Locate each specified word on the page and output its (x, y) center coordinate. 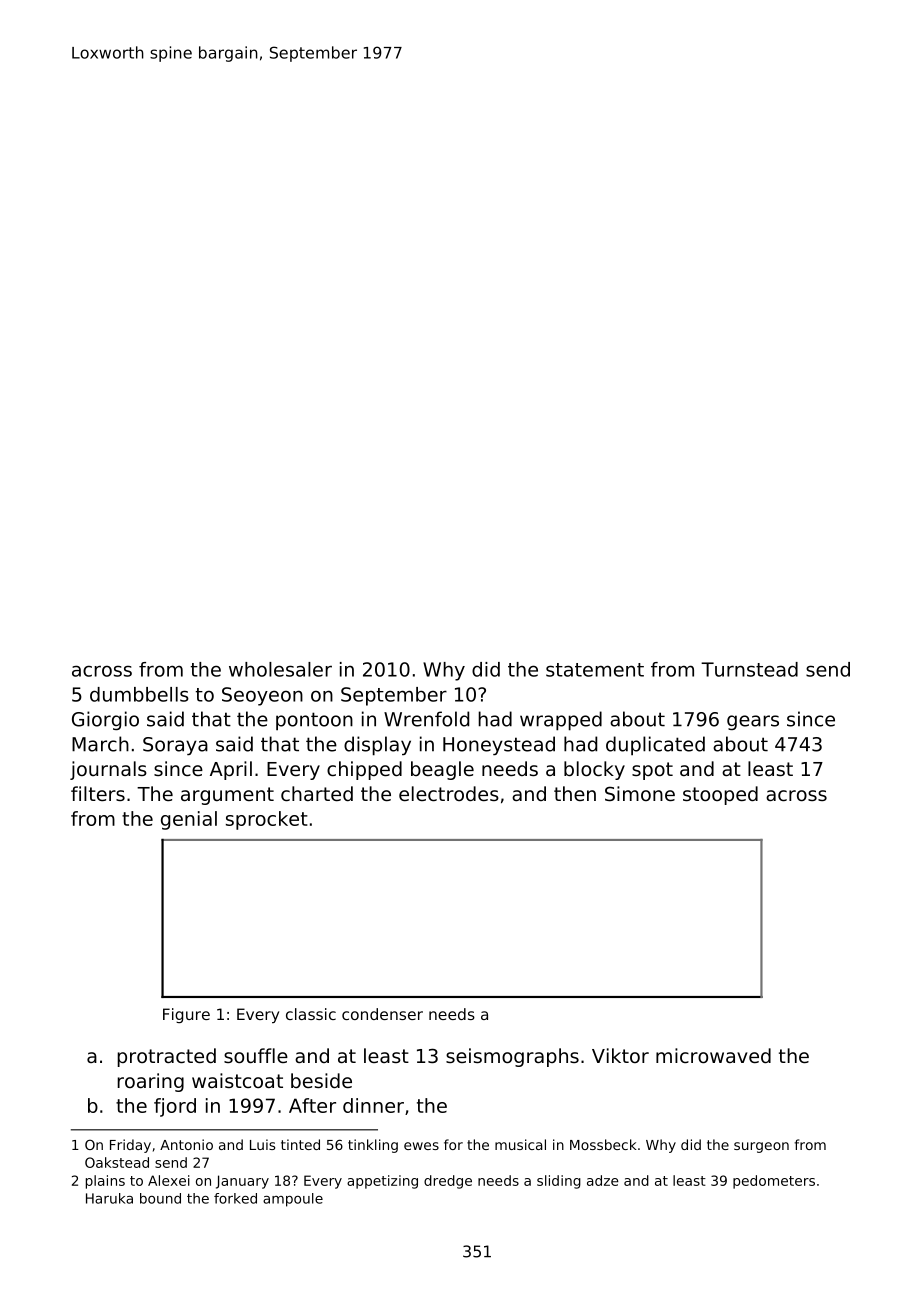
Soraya (175, 746)
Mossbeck (603, 1144)
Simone (640, 793)
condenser (382, 1014)
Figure (186, 1015)
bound (160, 1198)
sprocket (267, 820)
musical (520, 1144)
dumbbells (139, 694)
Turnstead (749, 669)
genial (189, 820)
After (312, 1105)
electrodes (449, 793)
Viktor (620, 1055)
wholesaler (280, 669)
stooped (720, 795)
